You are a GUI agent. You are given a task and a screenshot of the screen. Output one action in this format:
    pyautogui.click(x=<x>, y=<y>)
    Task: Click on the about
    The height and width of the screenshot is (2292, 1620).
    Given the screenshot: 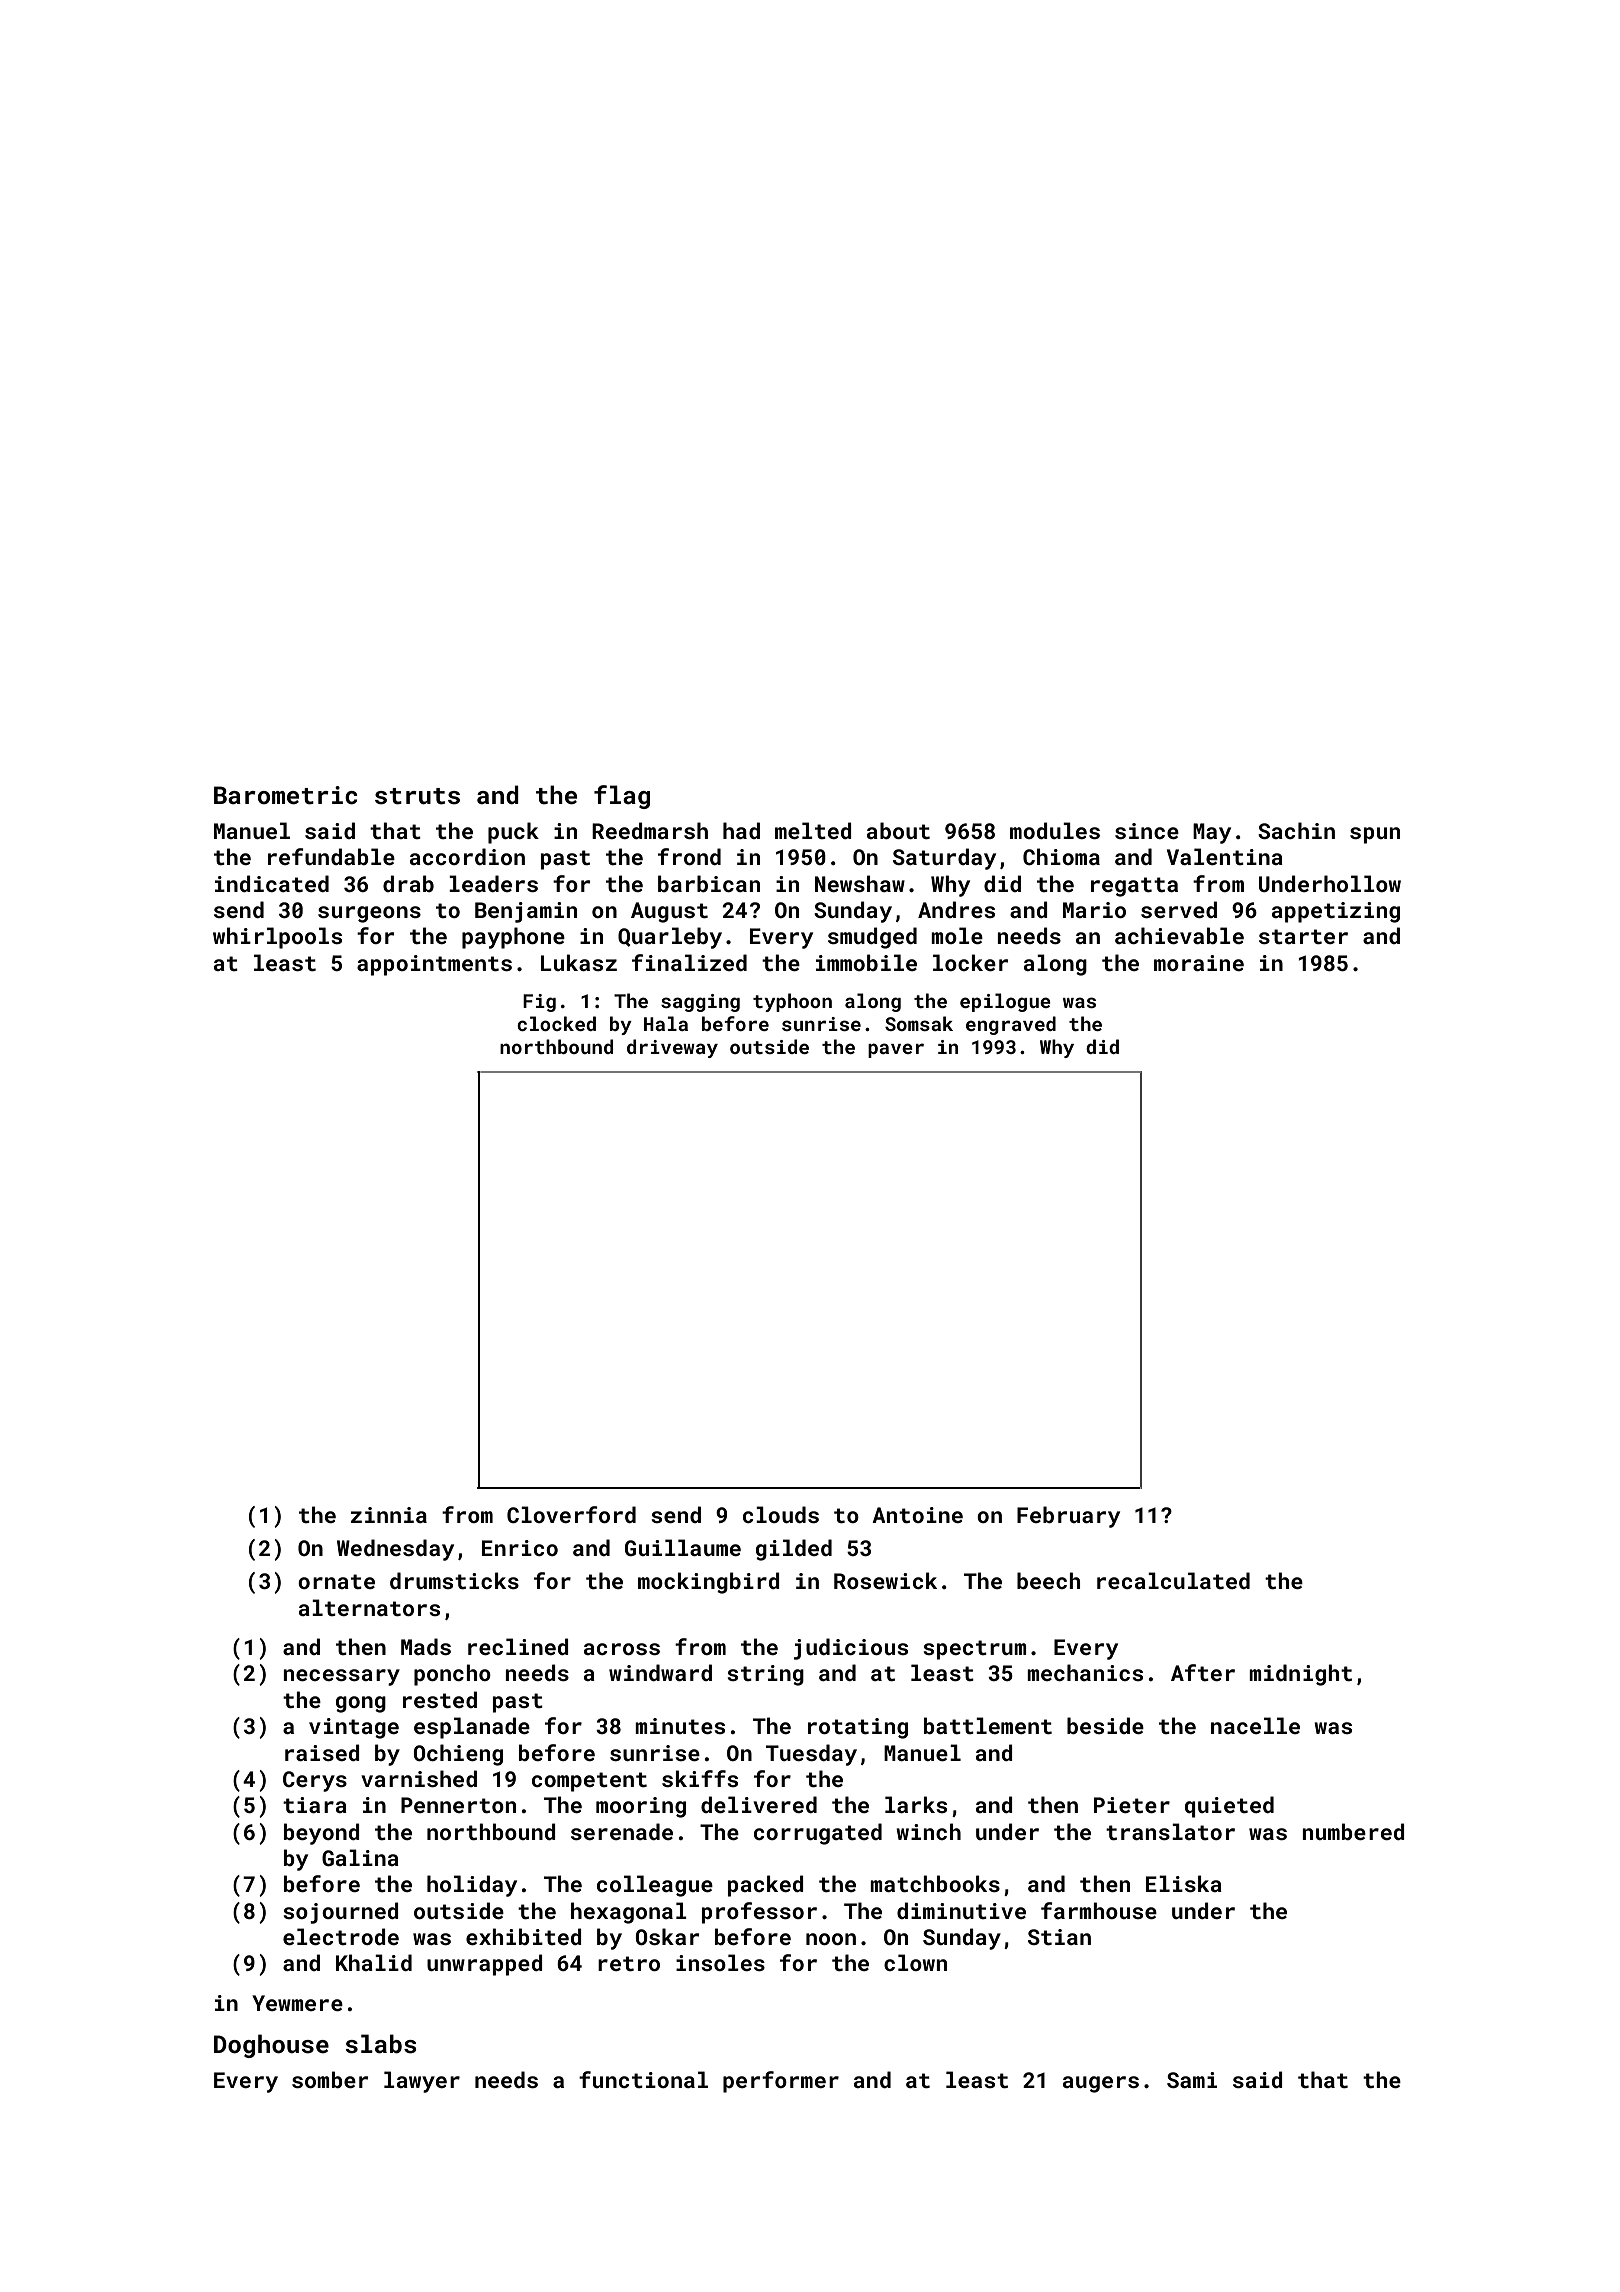 What is the action you would take?
    pyautogui.click(x=898, y=830)
